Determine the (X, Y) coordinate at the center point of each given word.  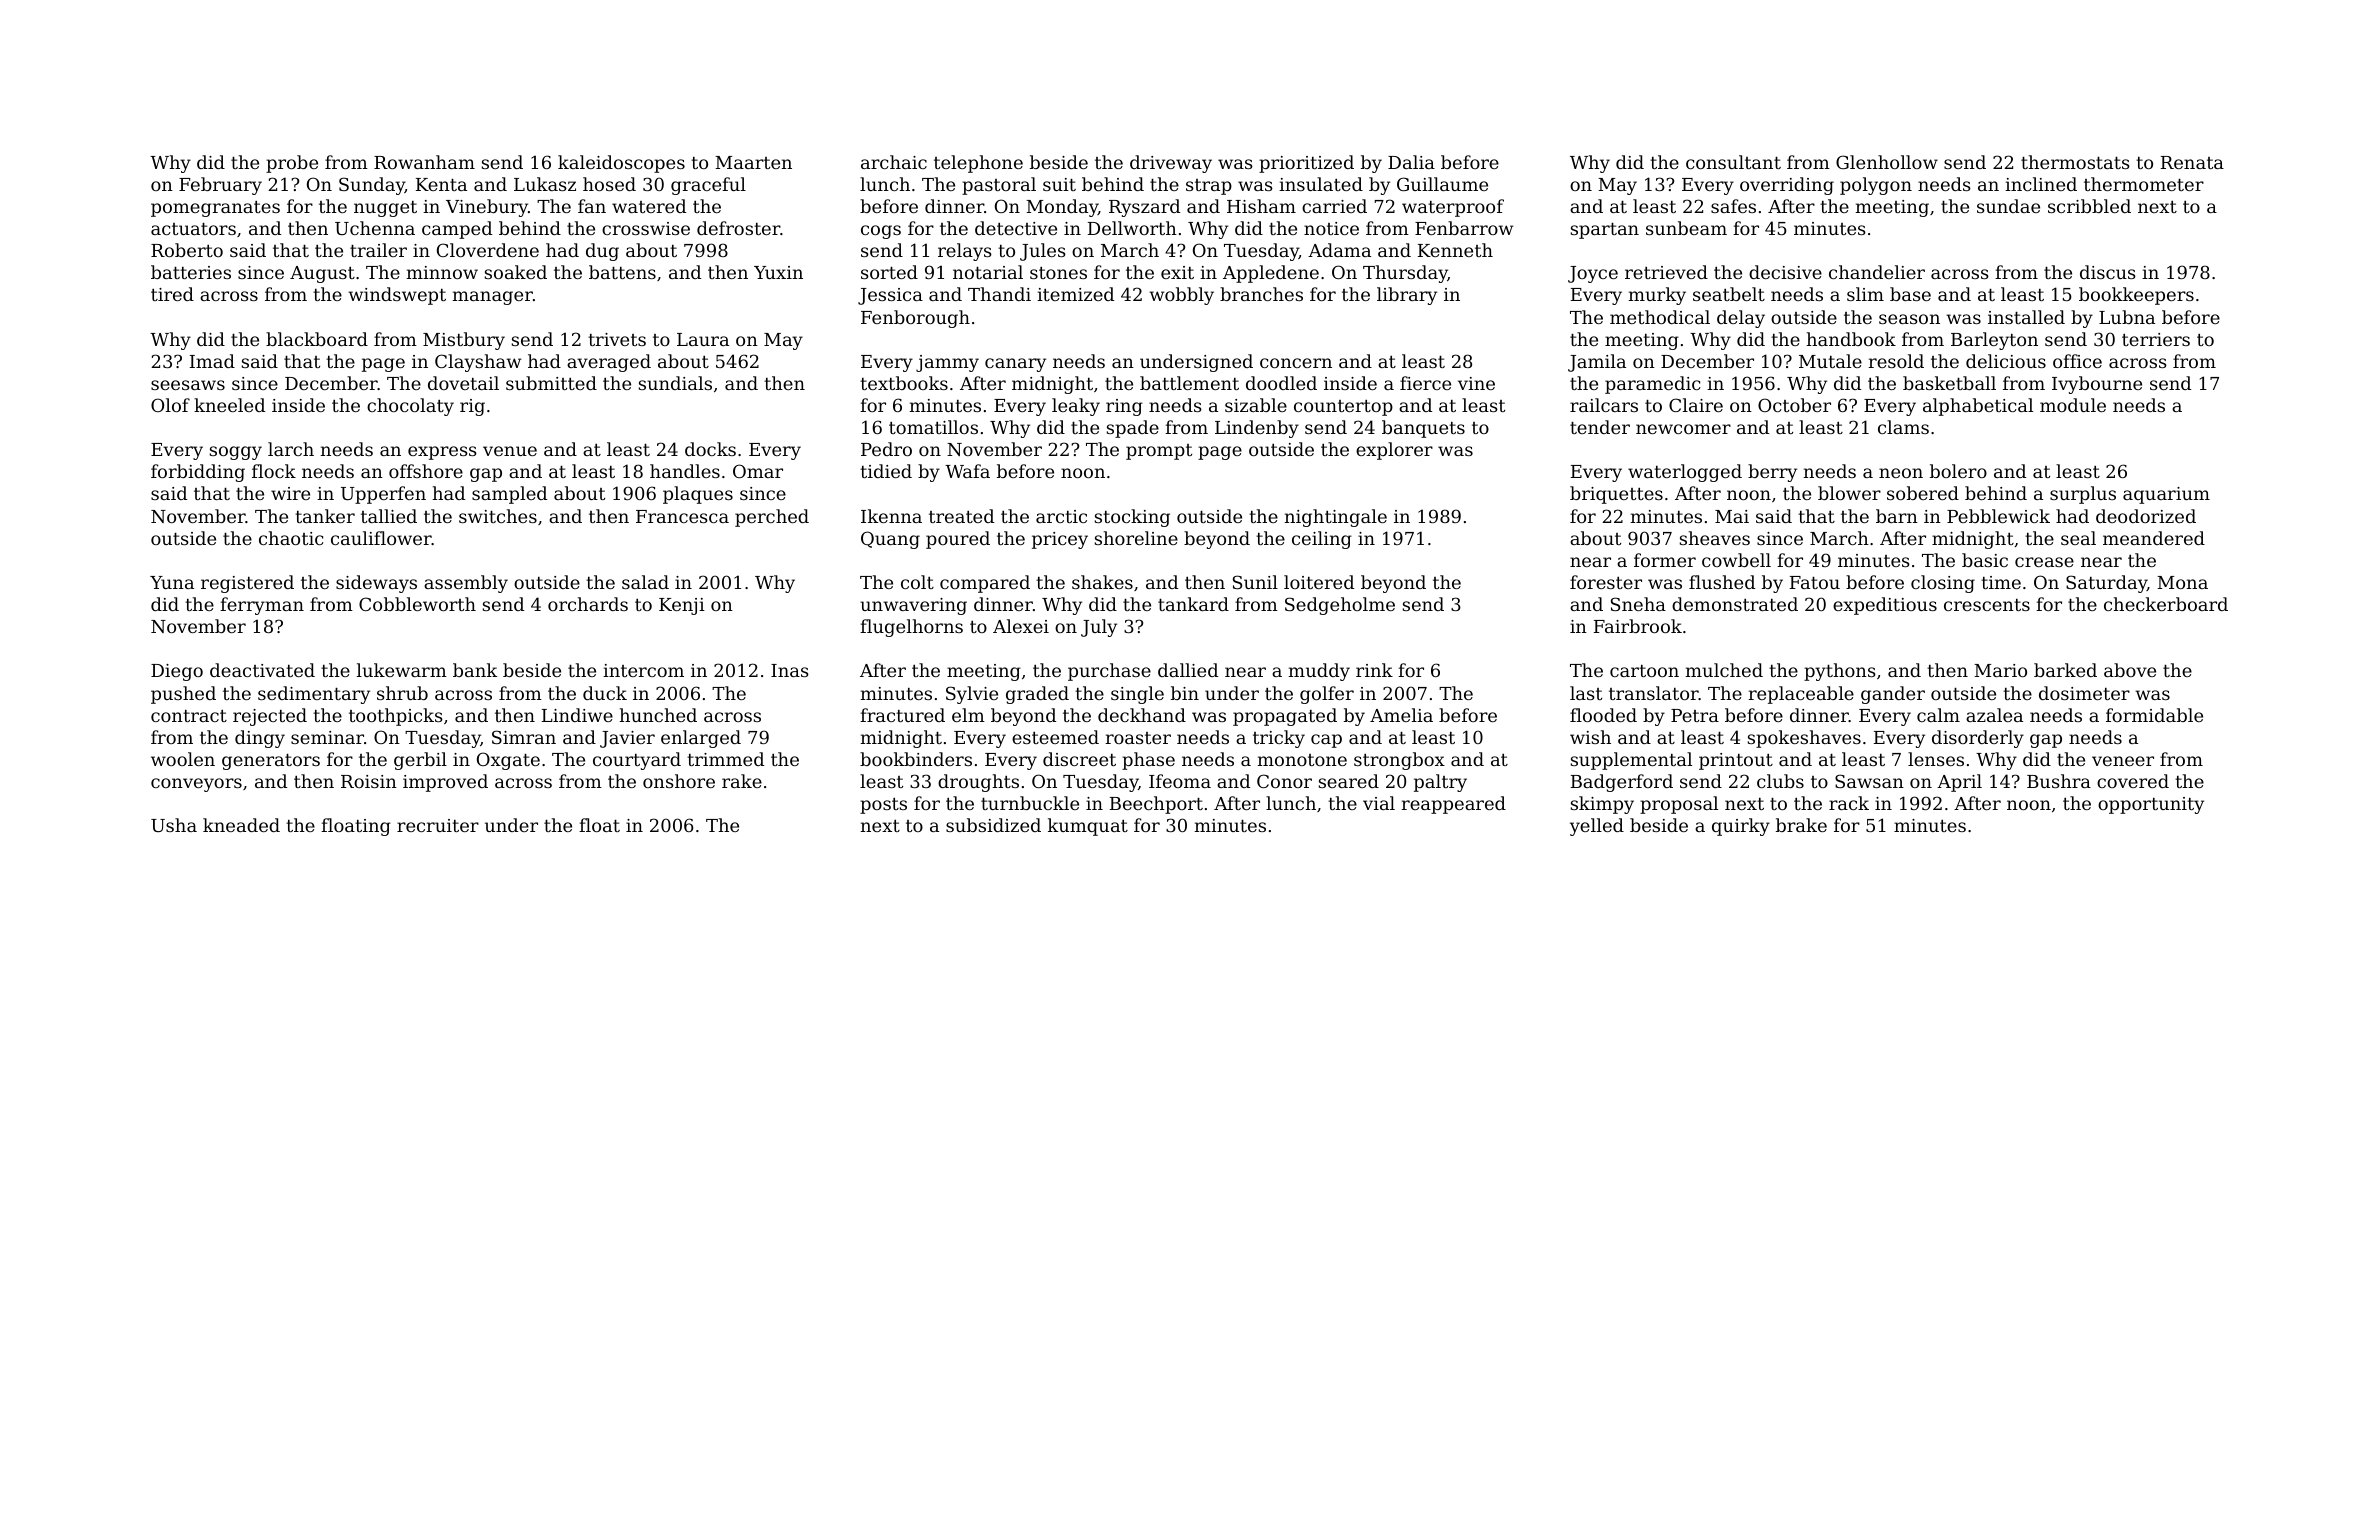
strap (1209, 187)
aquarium (2166, 495)
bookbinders (916, 759)
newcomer (1683, 429)
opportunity (2151, 805)
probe (292, 164)
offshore (426, 471)
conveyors (196, 785)
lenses (1936, 759)
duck (605, 693)
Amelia (1401, 715)
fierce (1425, 383)
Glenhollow (1887, 162)
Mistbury (464, 341)
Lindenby (1257, 429)
